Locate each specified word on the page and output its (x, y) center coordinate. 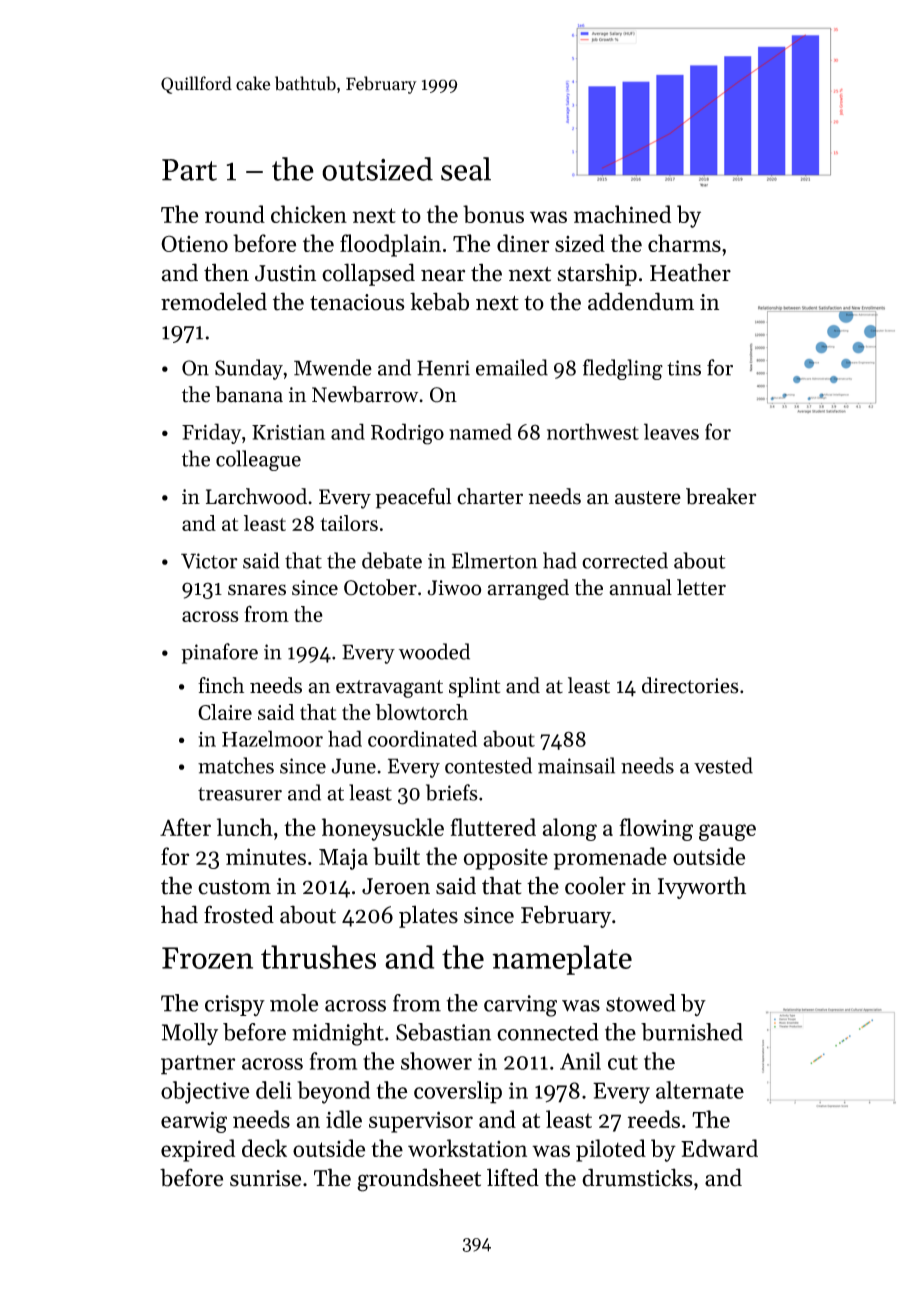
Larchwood (256, 496)
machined (622, 214)
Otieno (194, 243)
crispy (235, 1006)
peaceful (413, 498)
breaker (721, 496)
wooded (434, 651)
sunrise (265, 1178)
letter (701, 587)
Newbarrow (365, 394)
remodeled (214, 301)
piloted (611, 1150)
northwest (593, 431)
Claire (225, 712)
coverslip (458, 1092)
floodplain (390, 245)
